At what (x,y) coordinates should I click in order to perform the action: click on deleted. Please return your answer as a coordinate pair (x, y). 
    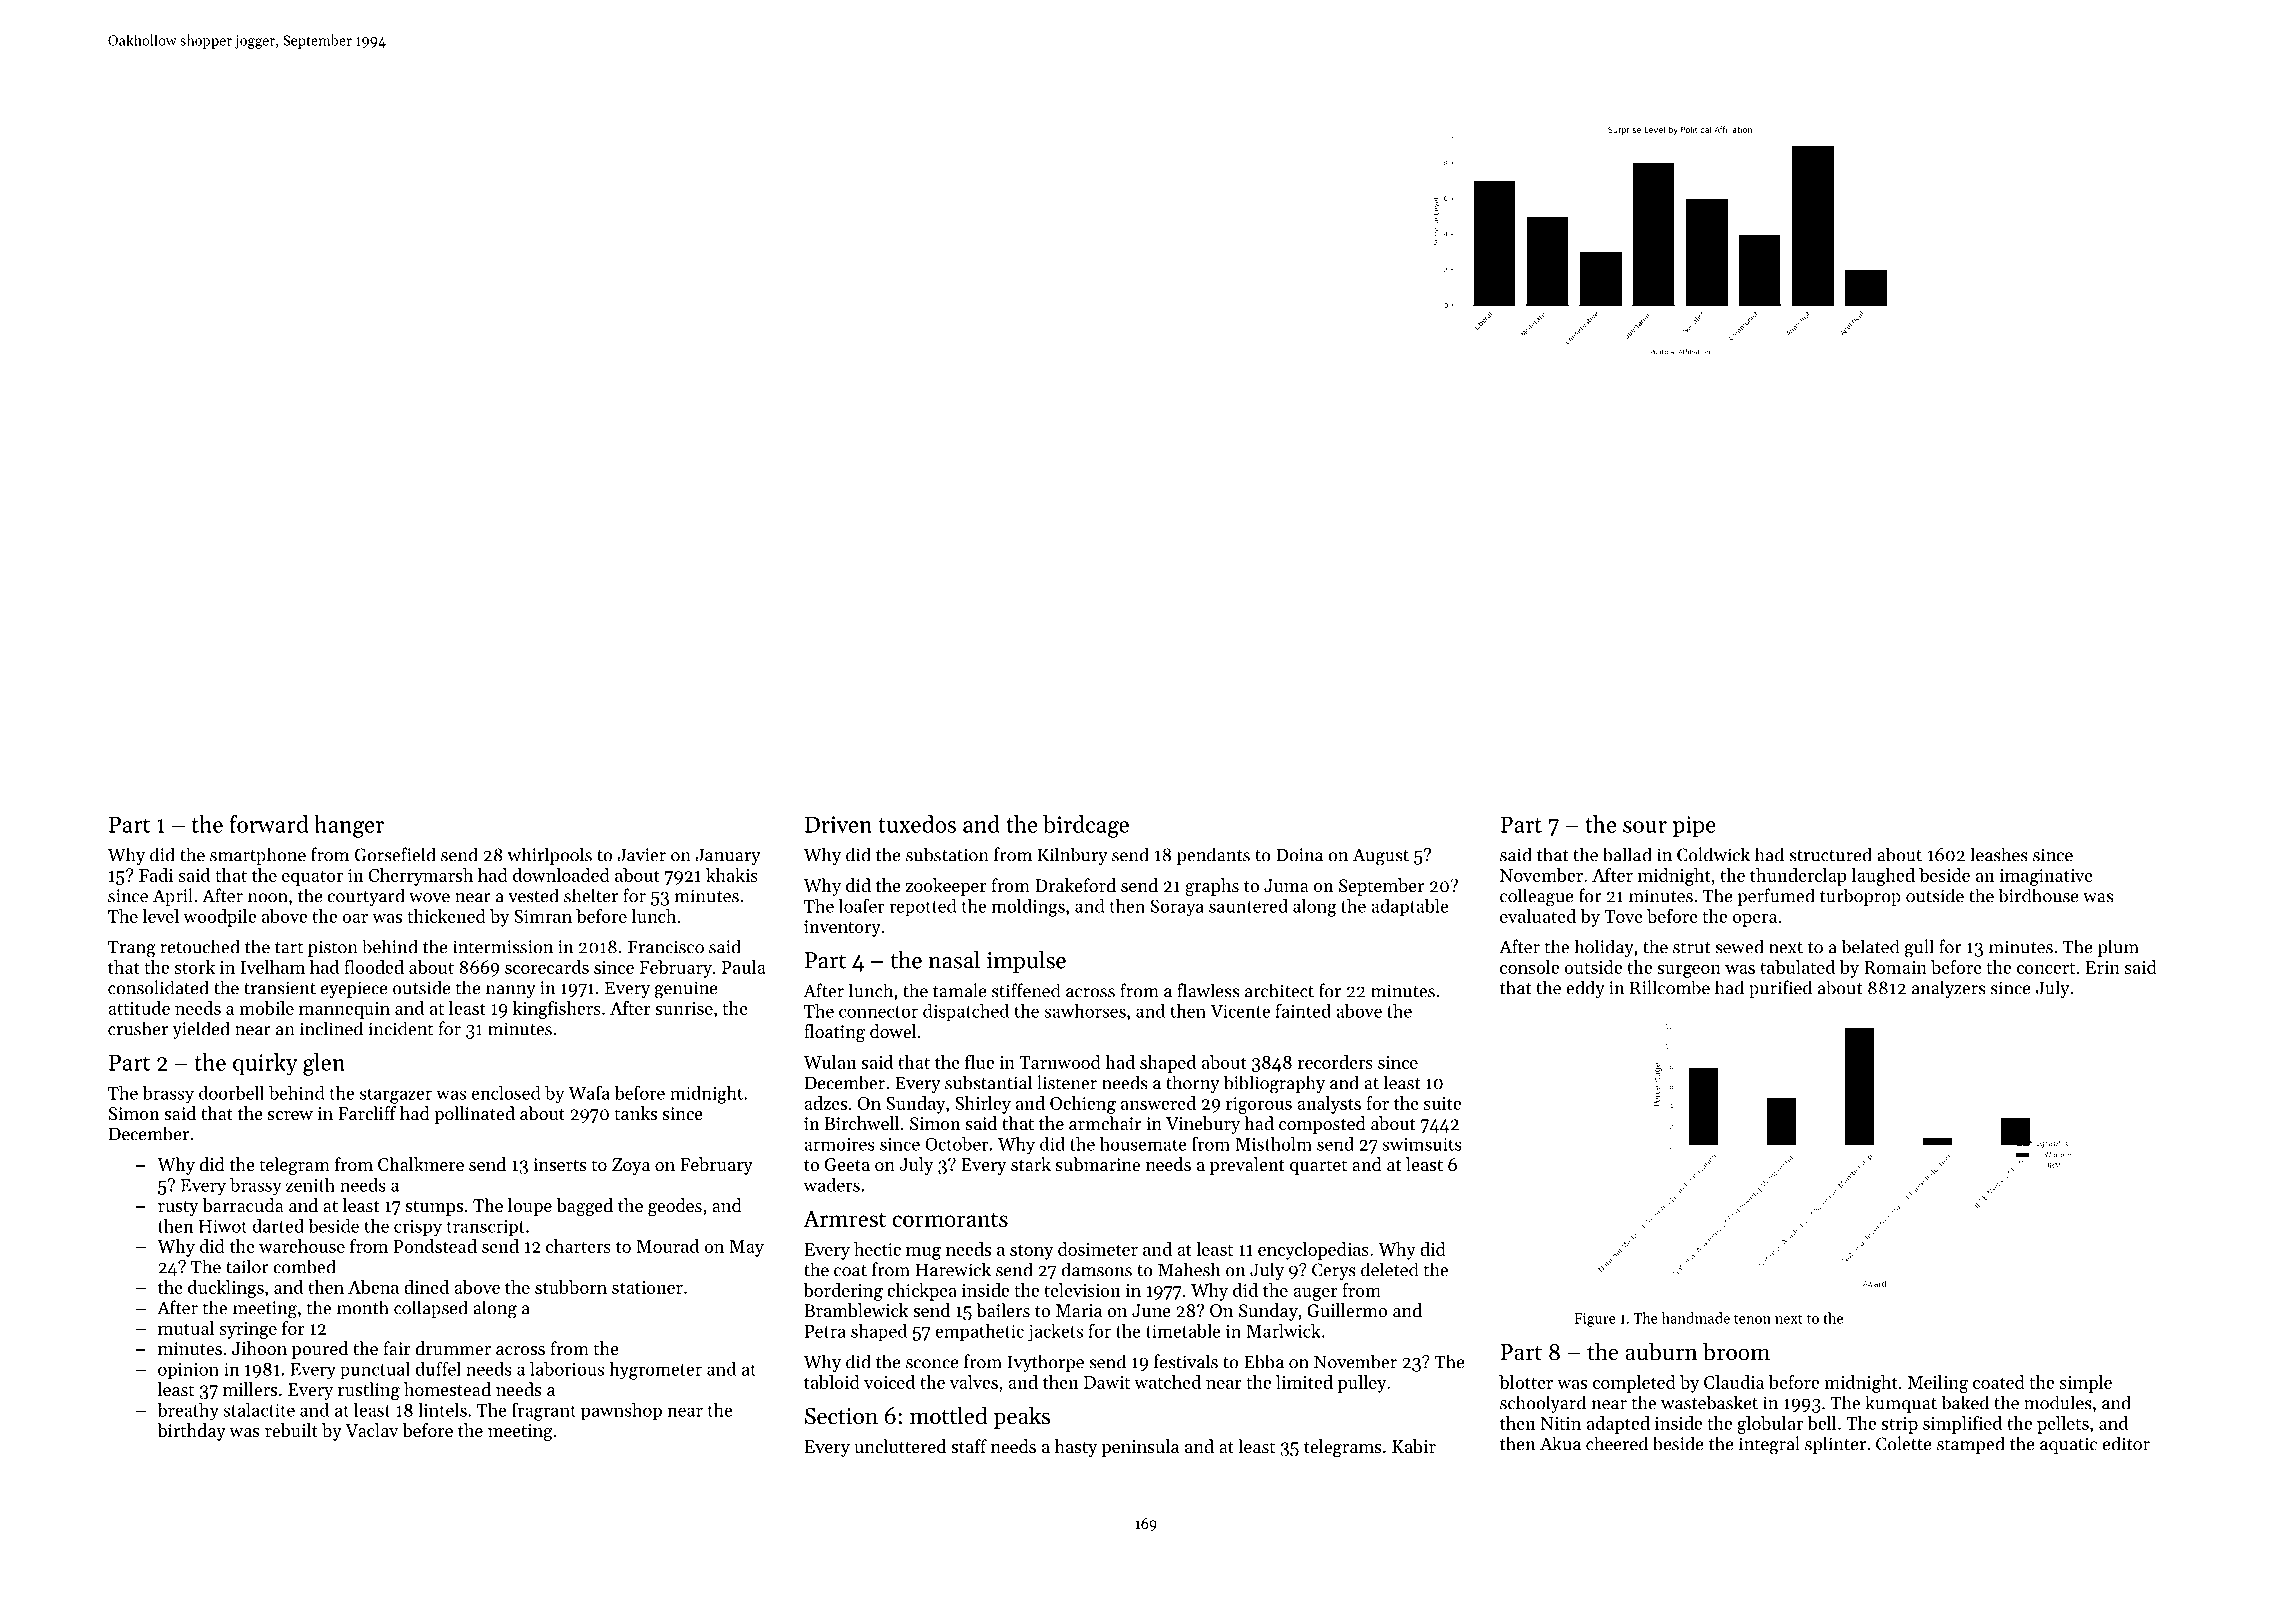
    Looking at the image, I should click on (1389, 1269).
